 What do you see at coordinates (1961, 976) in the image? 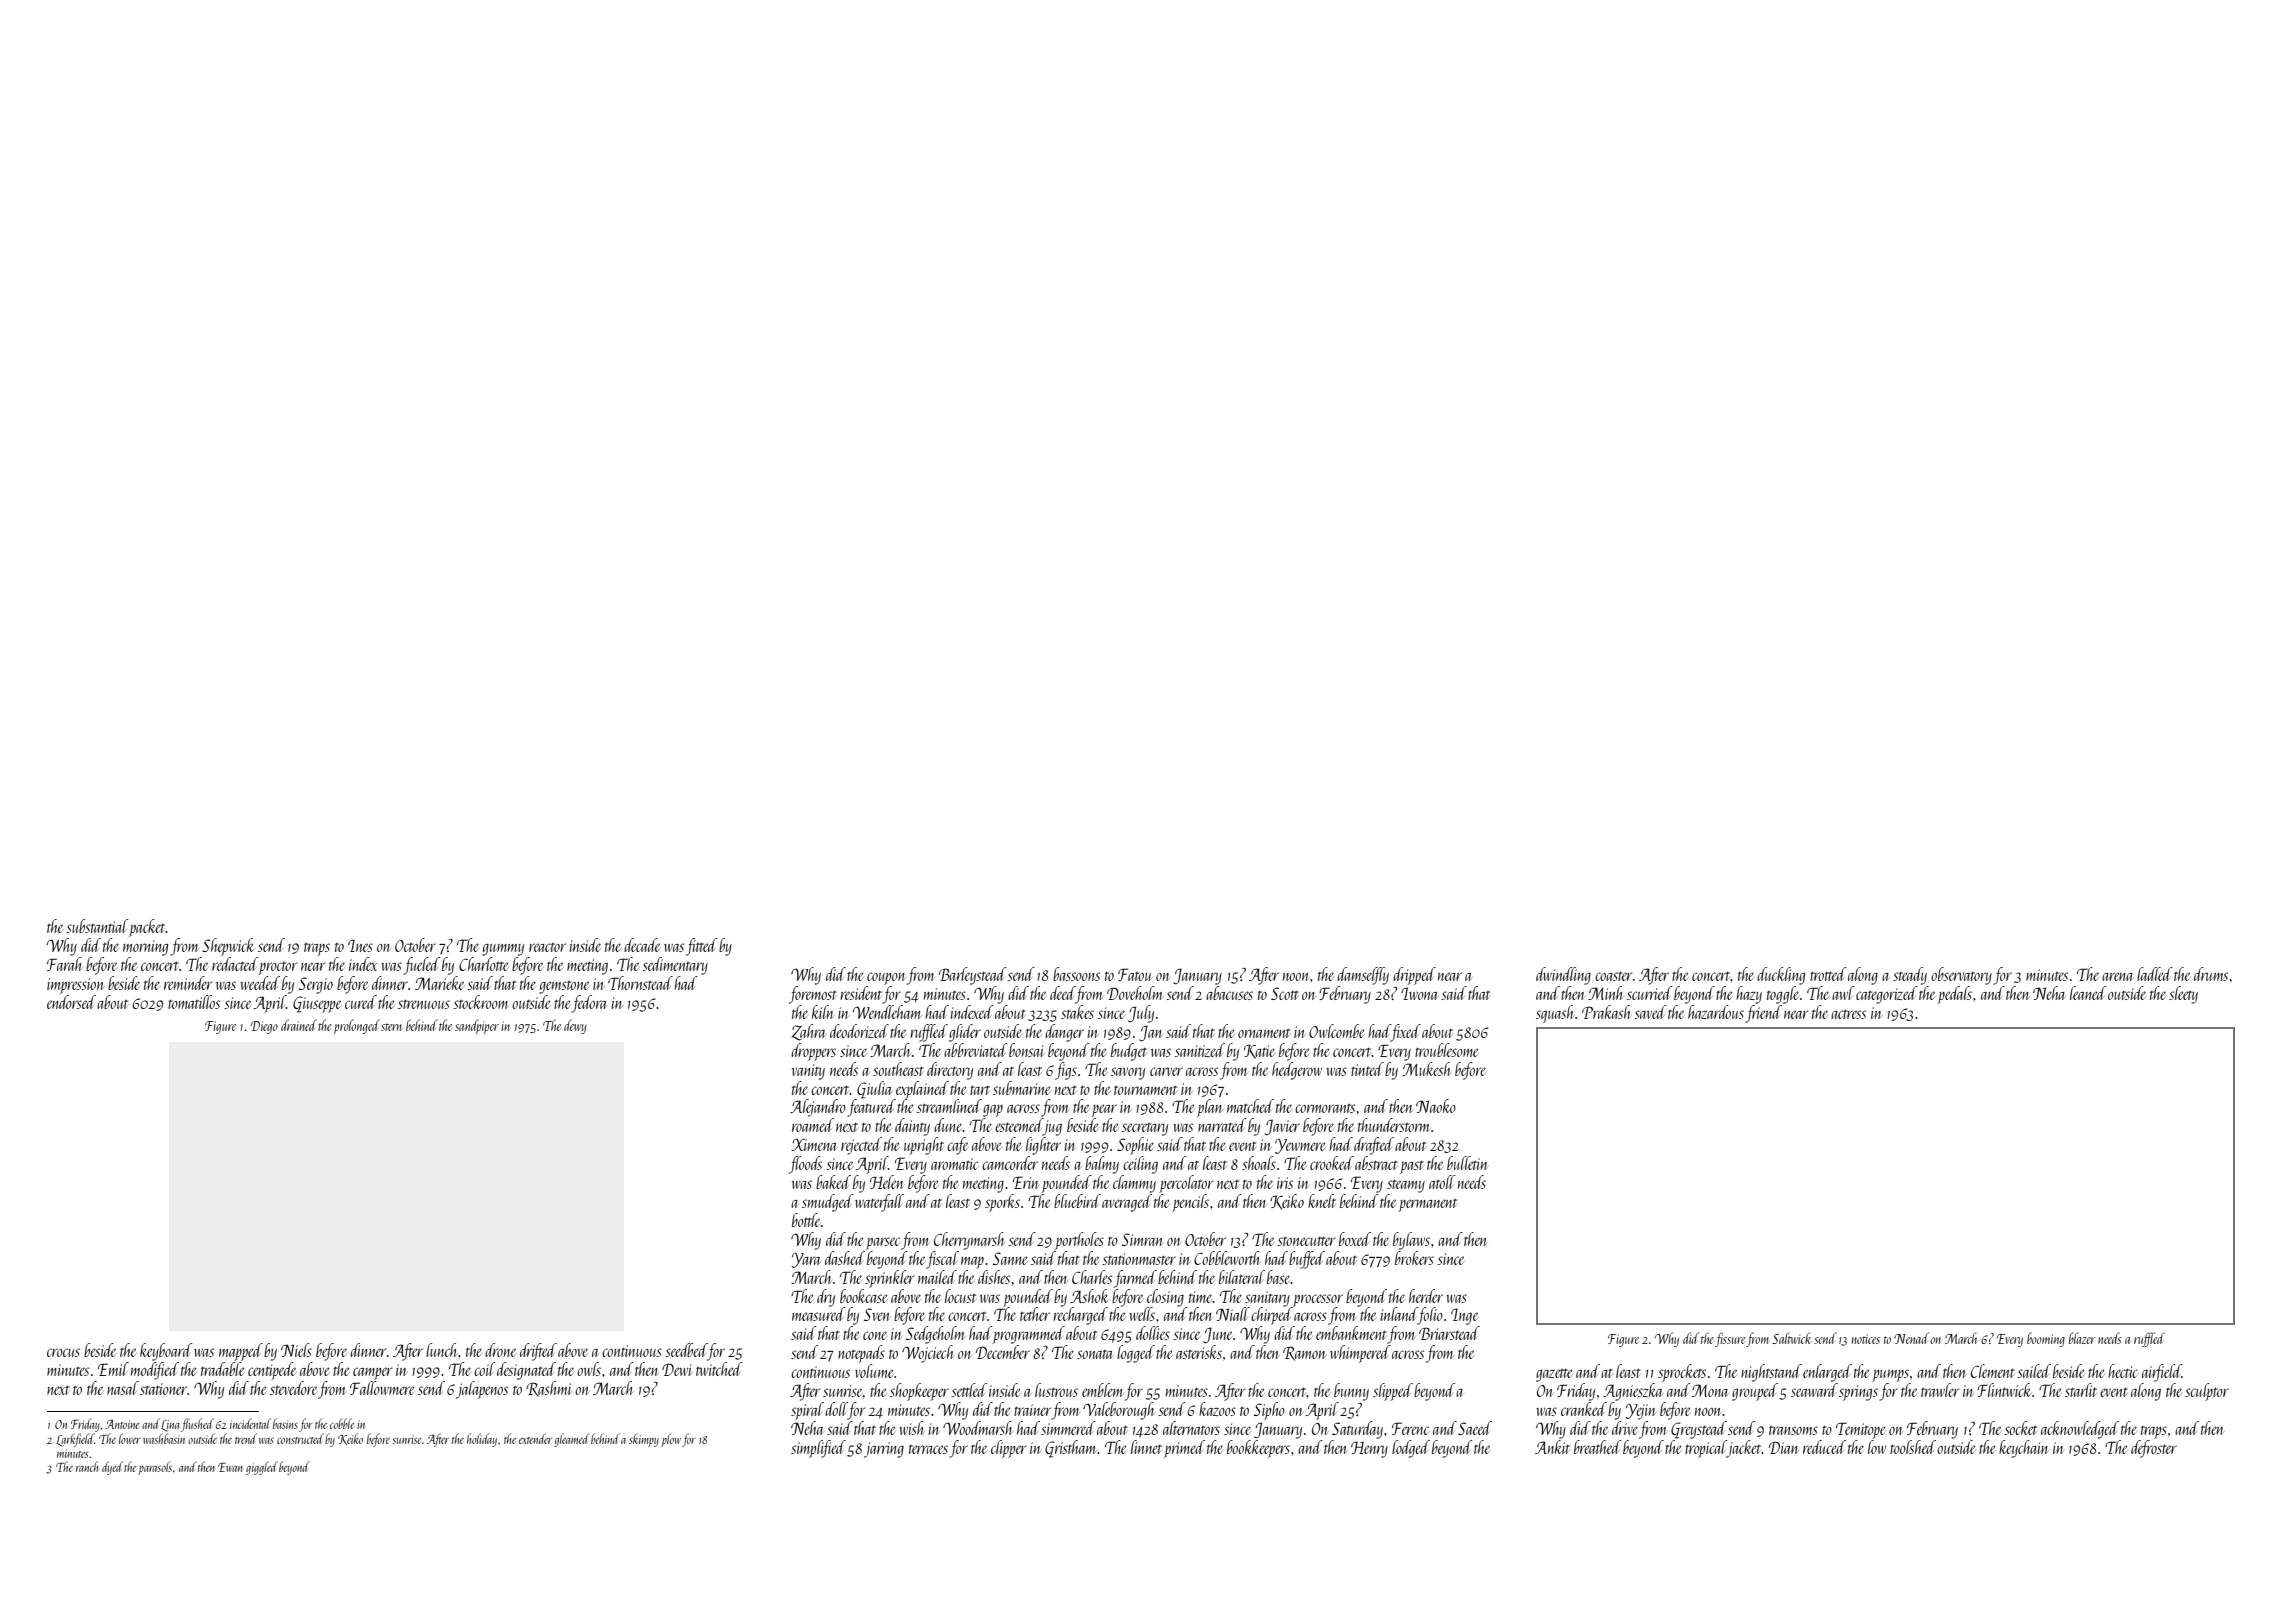
I see `observatory` at bounding box center [1961, 976].
